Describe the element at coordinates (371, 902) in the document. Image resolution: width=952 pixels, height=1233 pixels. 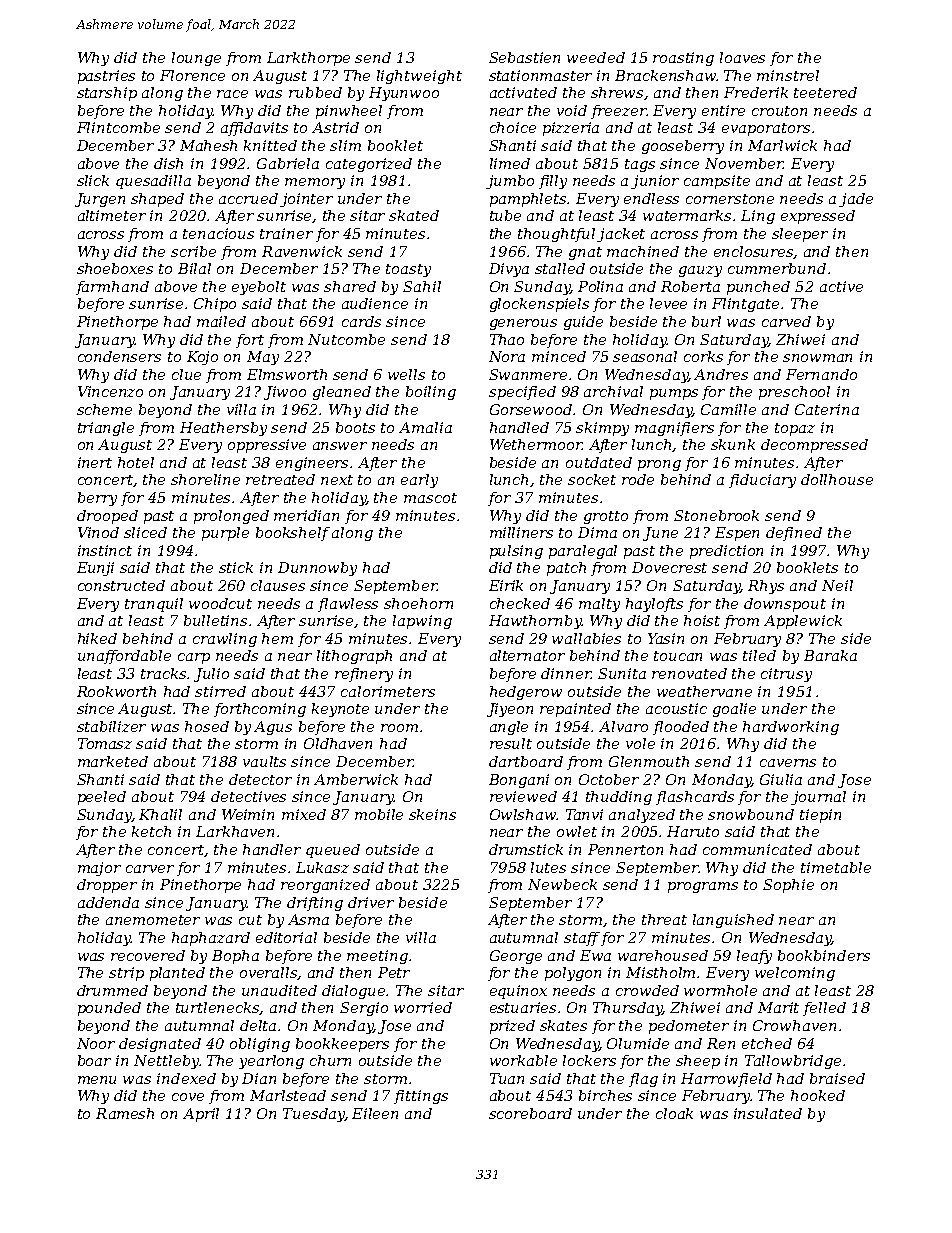
I see `driver` at that location.
